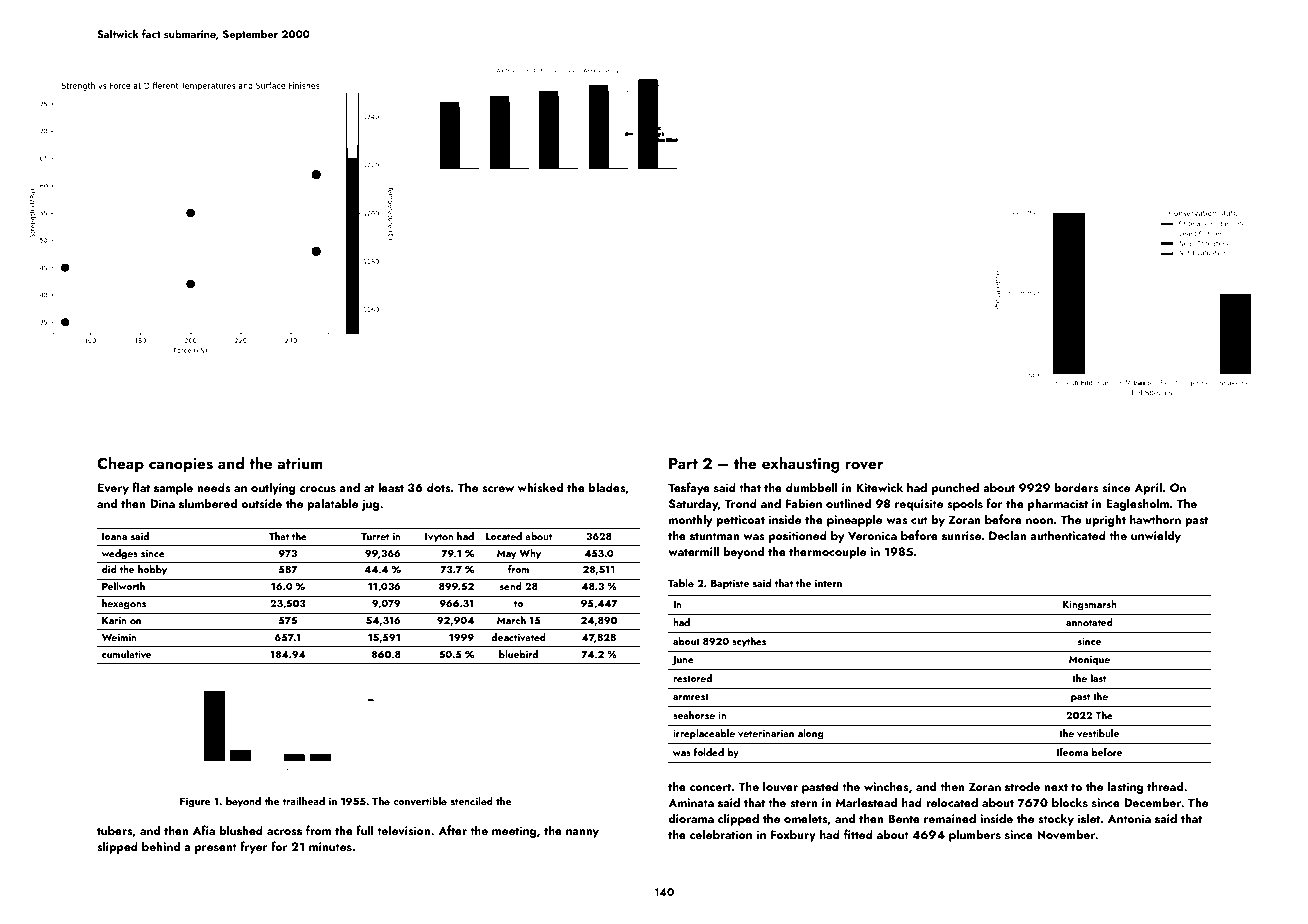  I want to click on restored, so click(692, 678).
